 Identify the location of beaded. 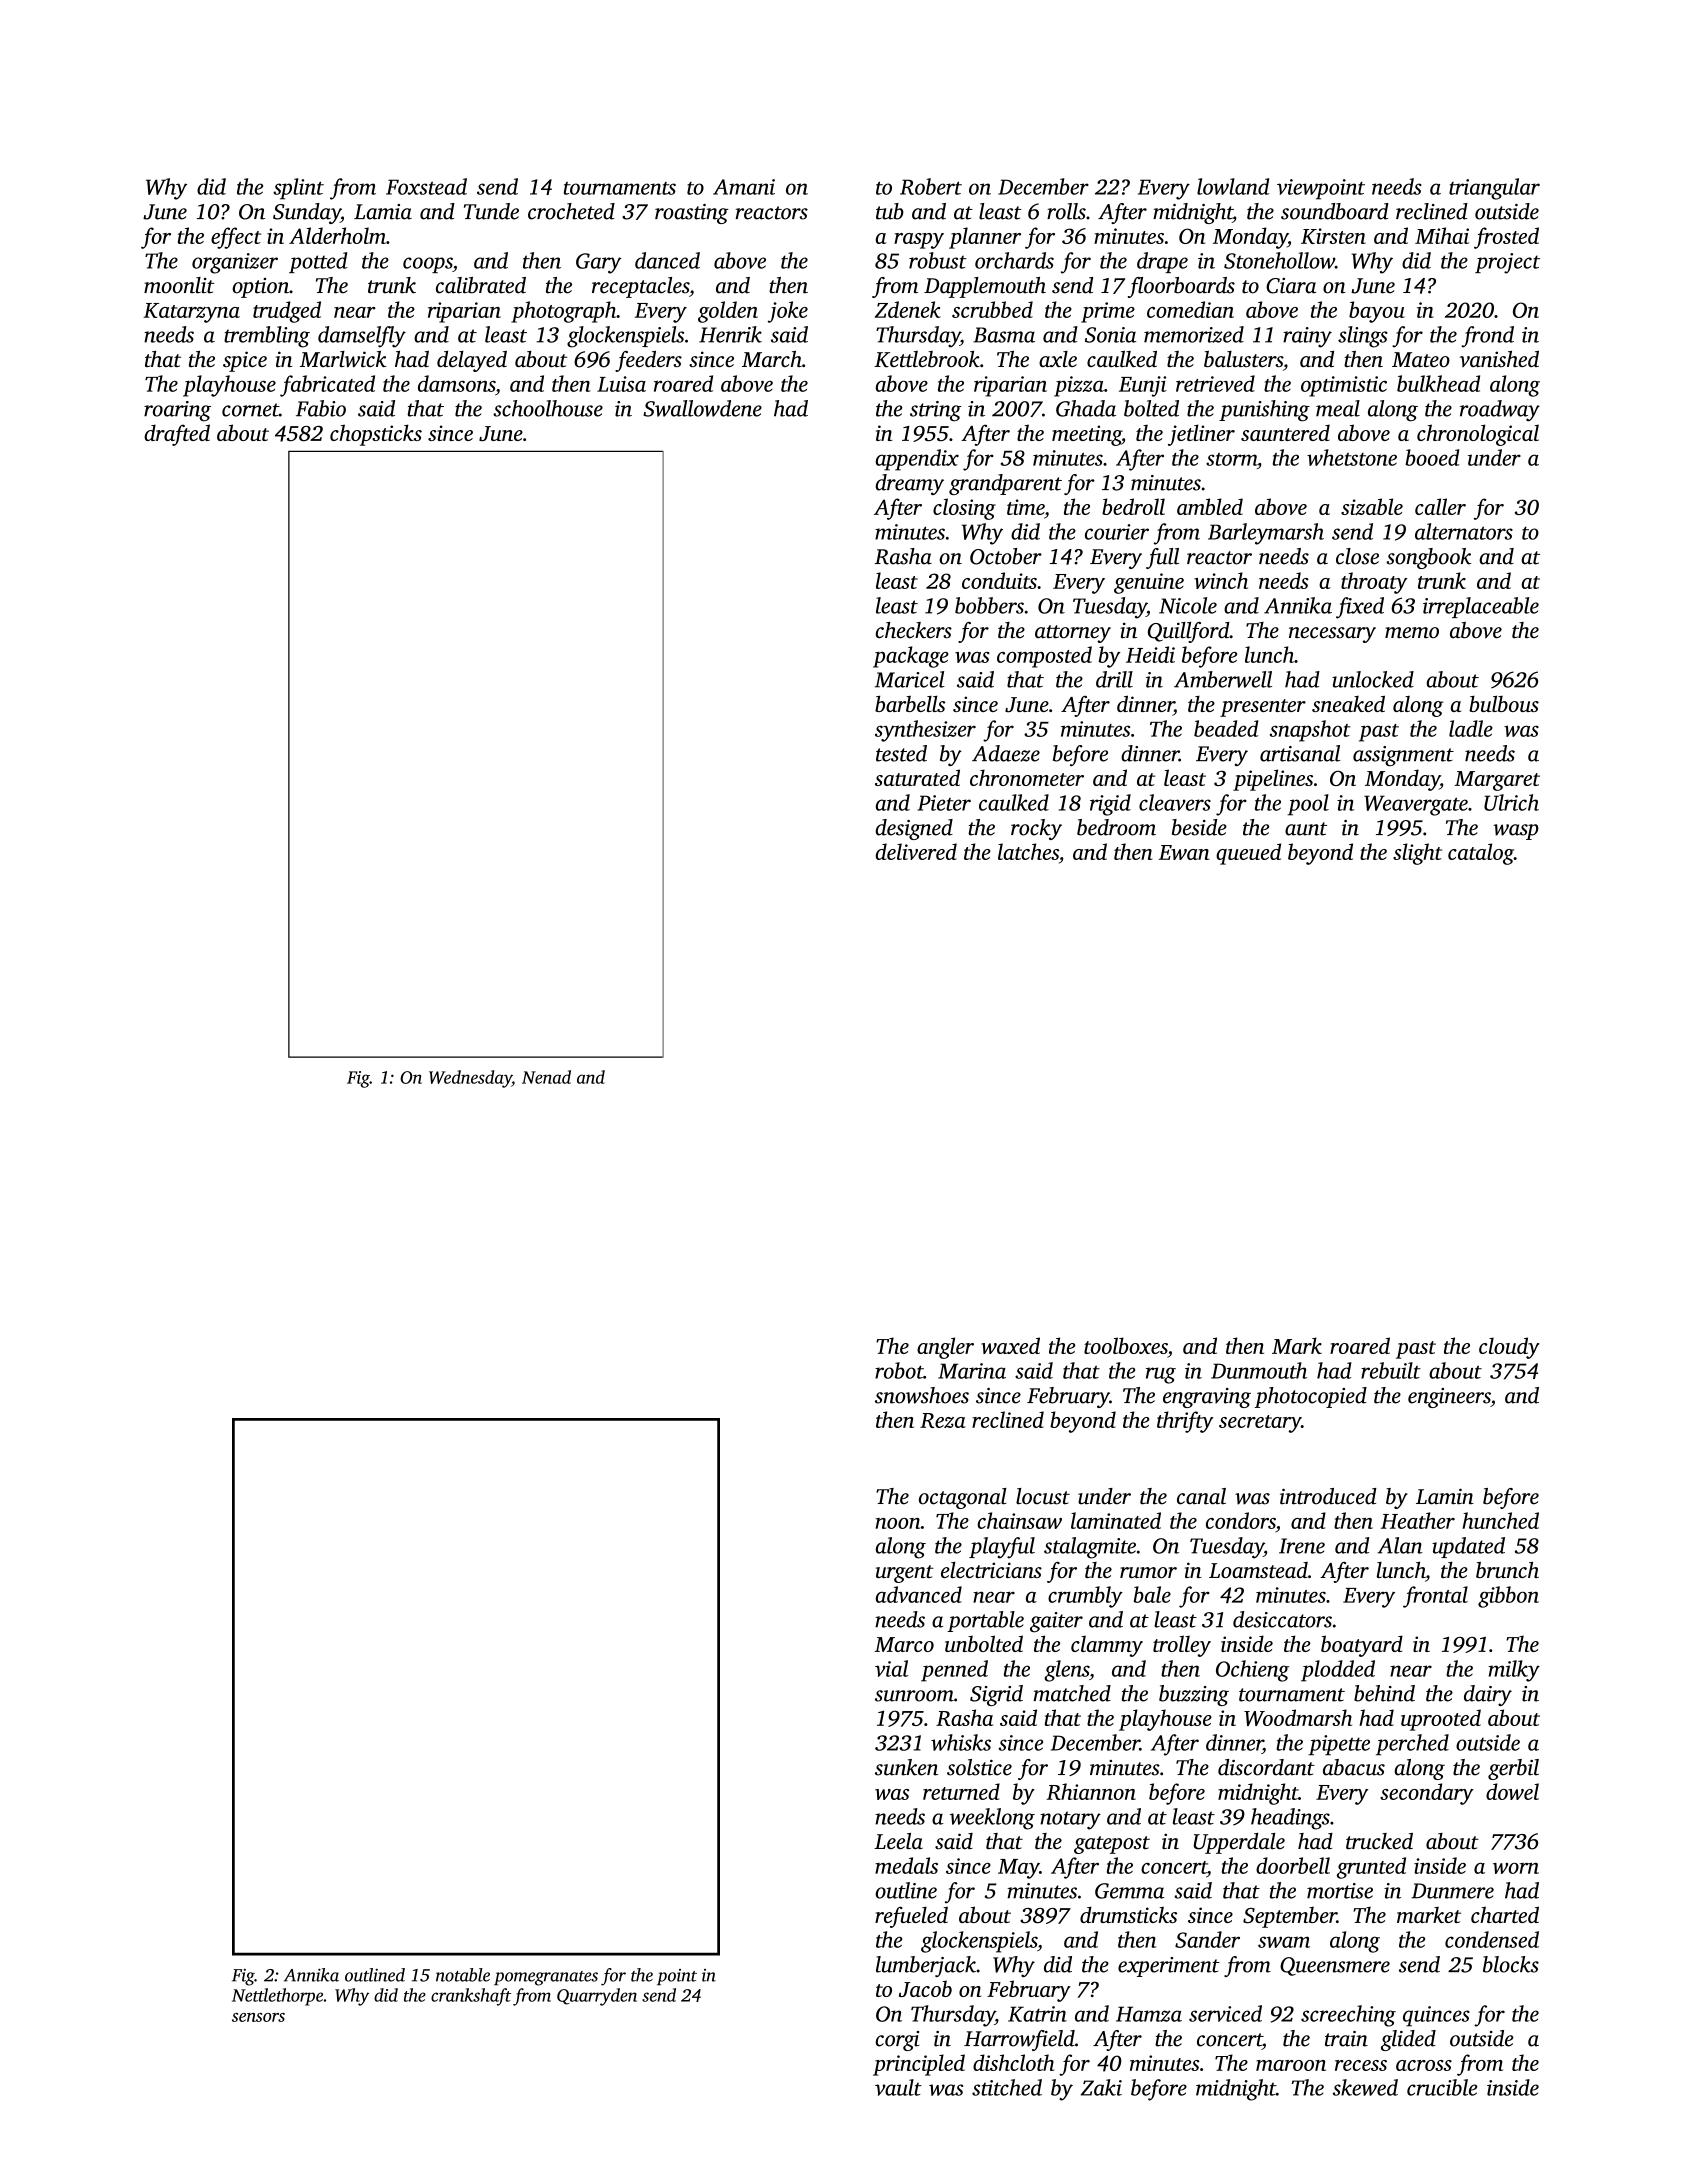
(1226, 728).
